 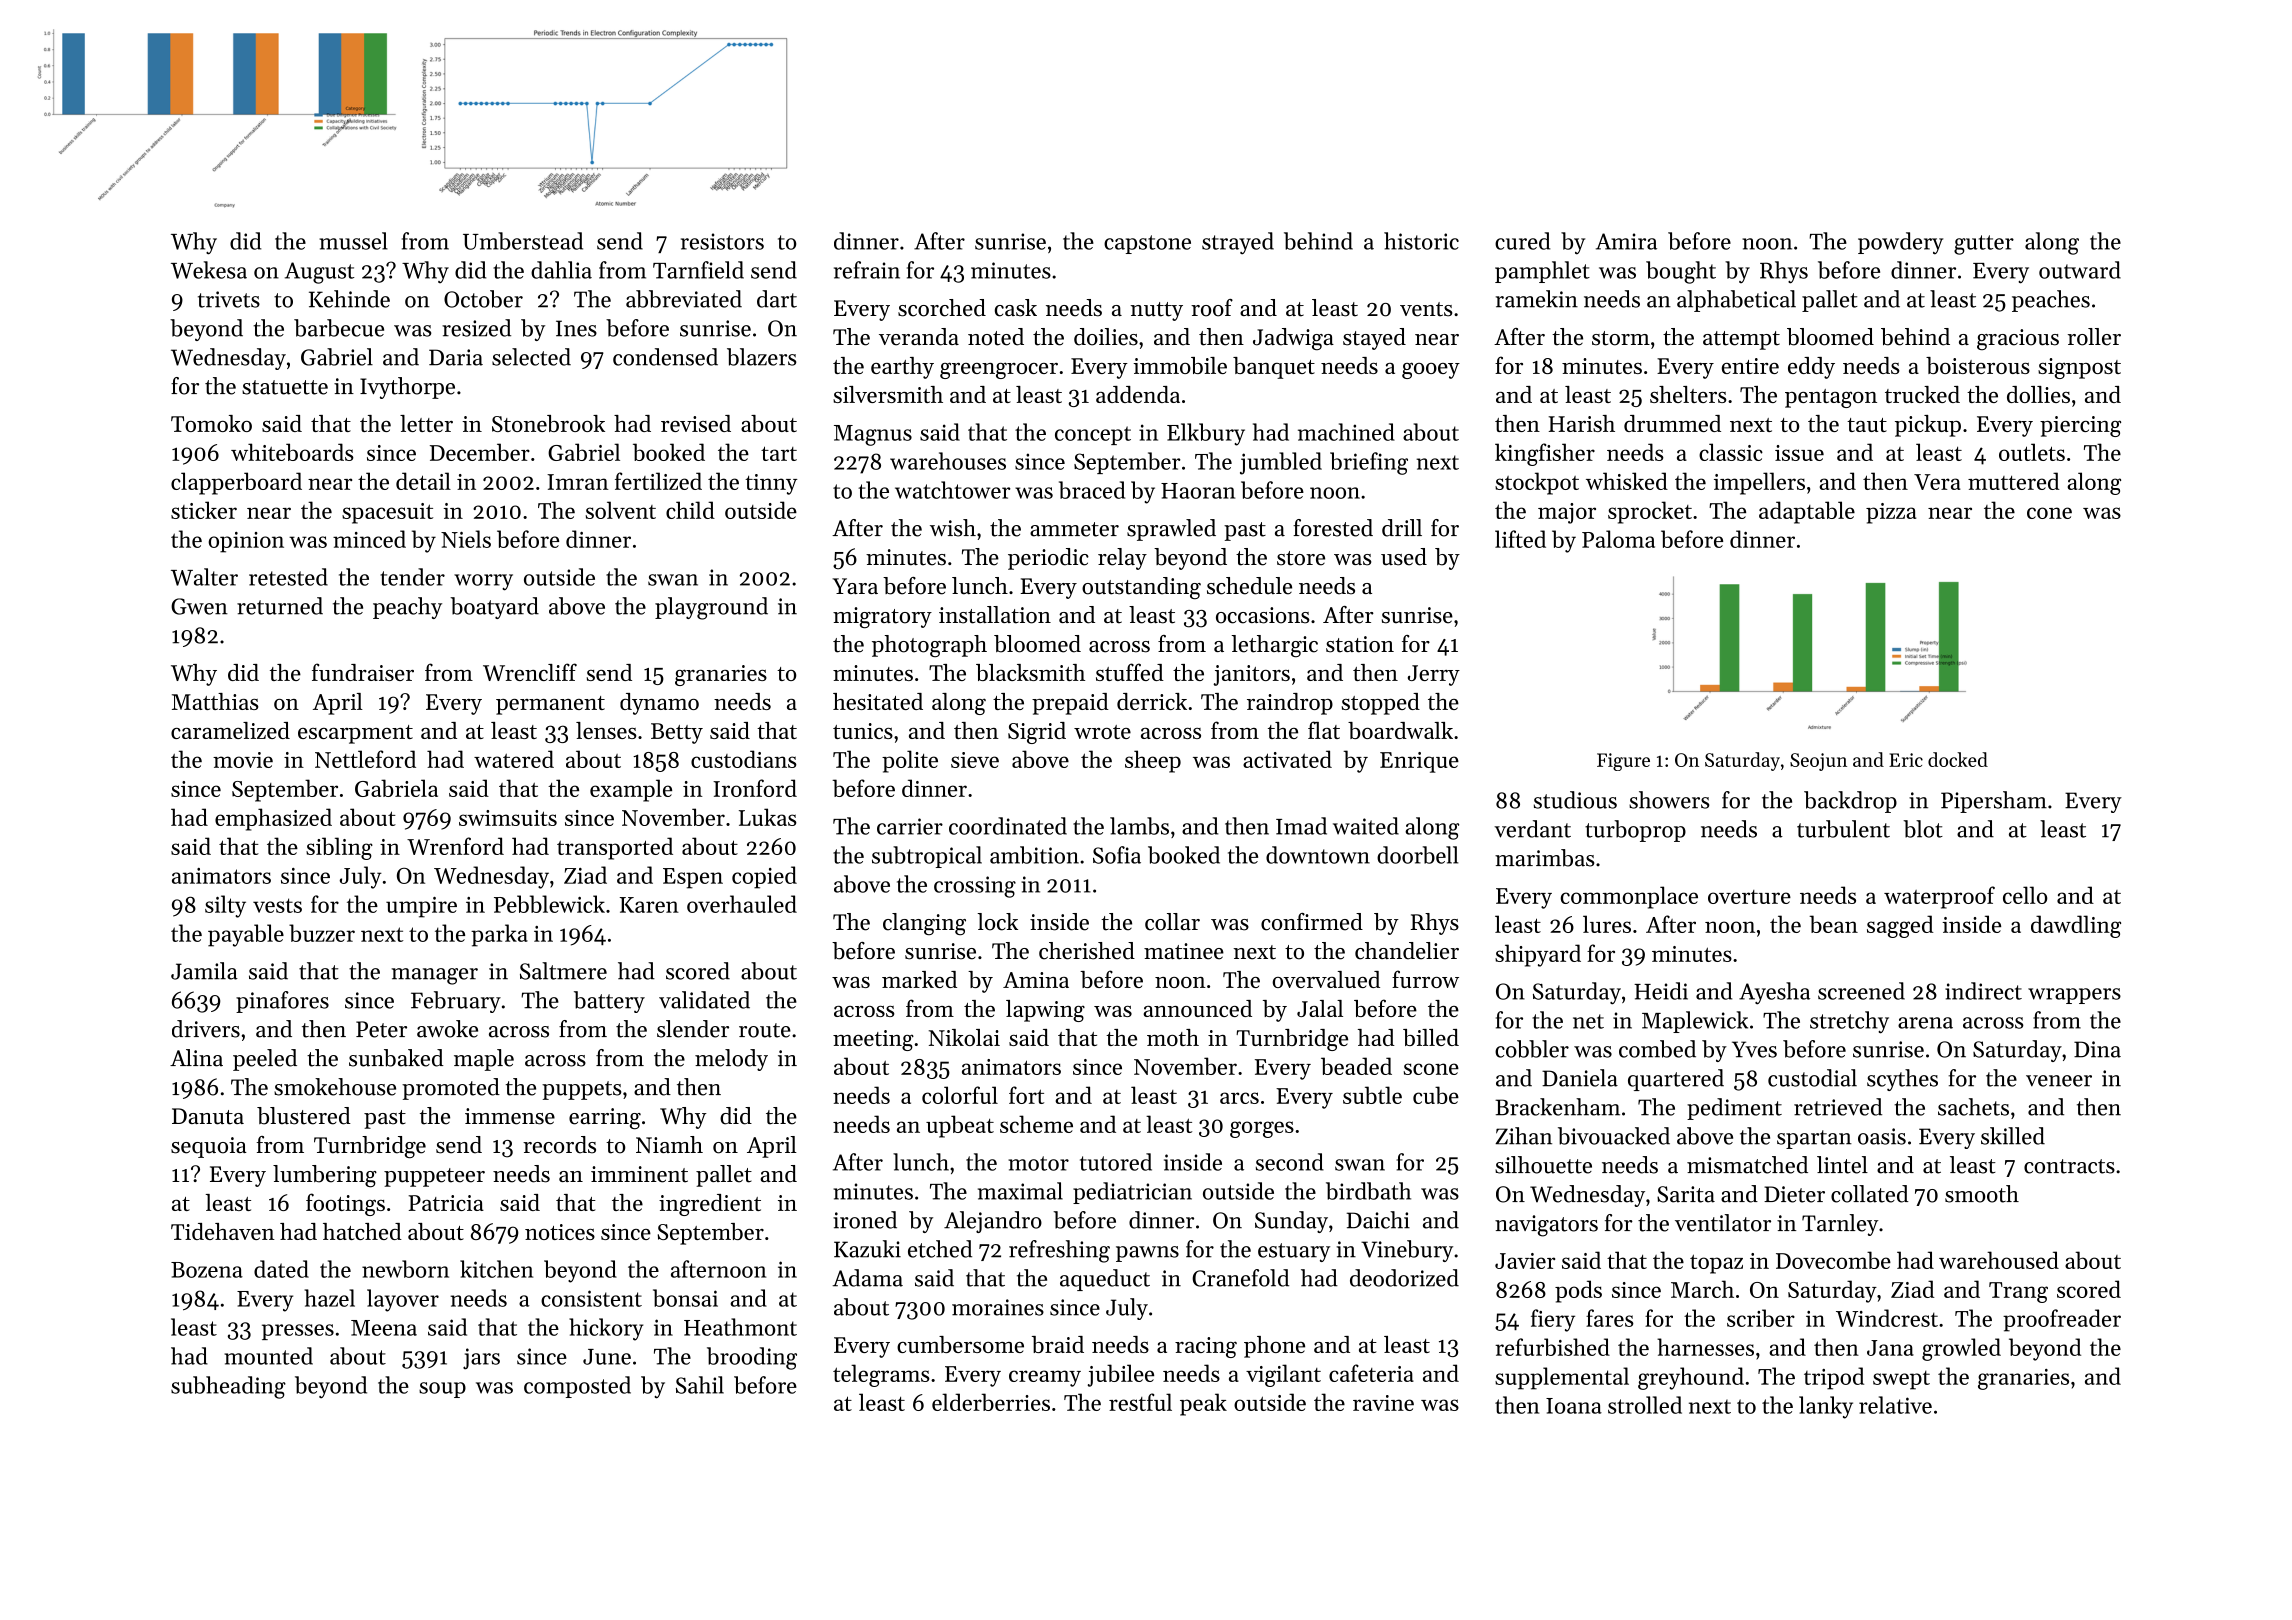 I want to click on marked, so click(x=919, y=979).
